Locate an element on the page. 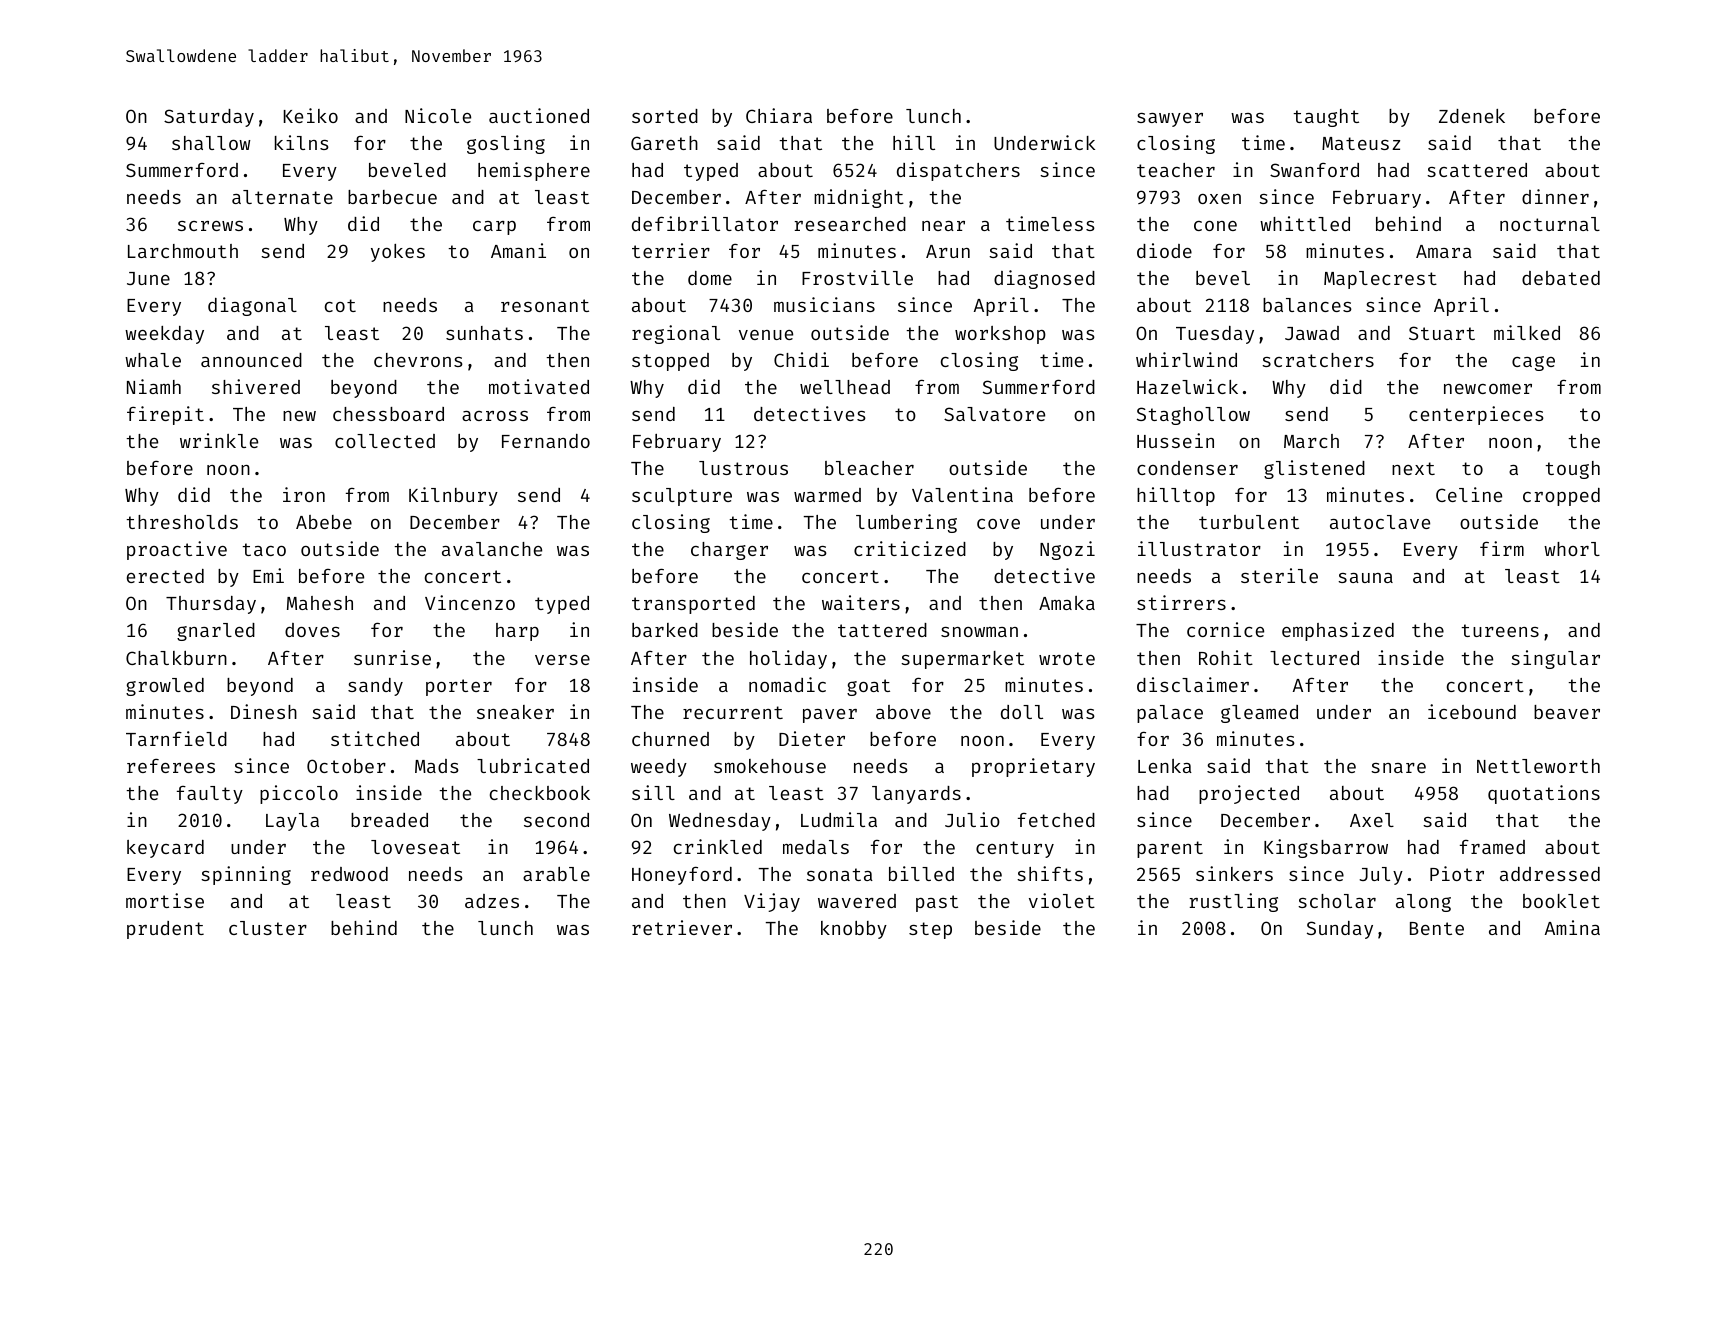 The image size is (1727, 1334). singular is located at coordinates (1555, 659).
